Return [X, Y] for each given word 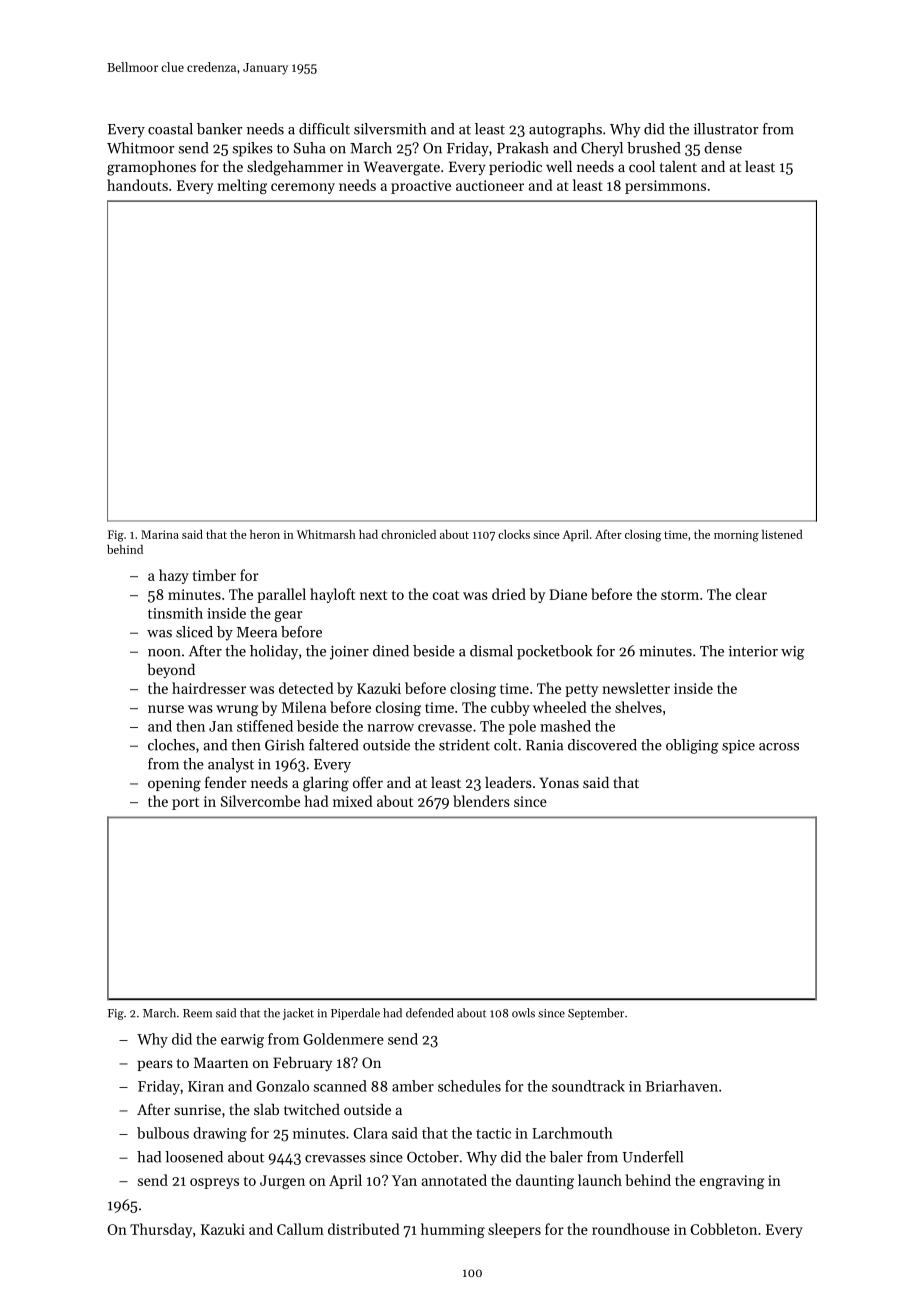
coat [446, 595]
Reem [197, 1013]
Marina [160, 534]
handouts [137, 185]
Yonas [559, 782]
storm [680, 595]
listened [782, 534]
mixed [353, 801]
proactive [421, 187]
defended [429, 1013]
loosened [194, 1157]
